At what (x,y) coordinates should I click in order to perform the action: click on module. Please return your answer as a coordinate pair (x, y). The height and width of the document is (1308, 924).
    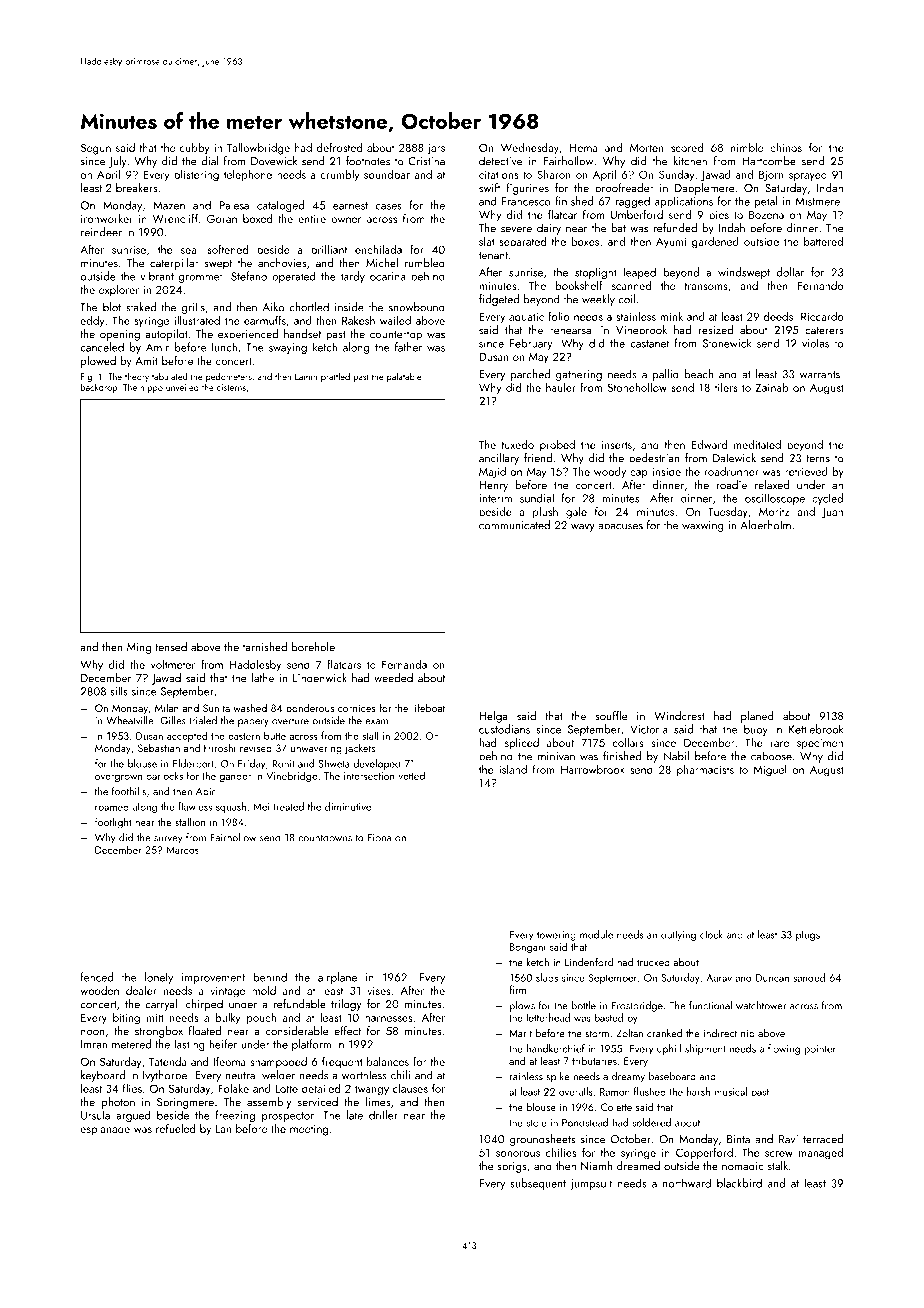
    Looking at the image, I should click on (596, 934).
